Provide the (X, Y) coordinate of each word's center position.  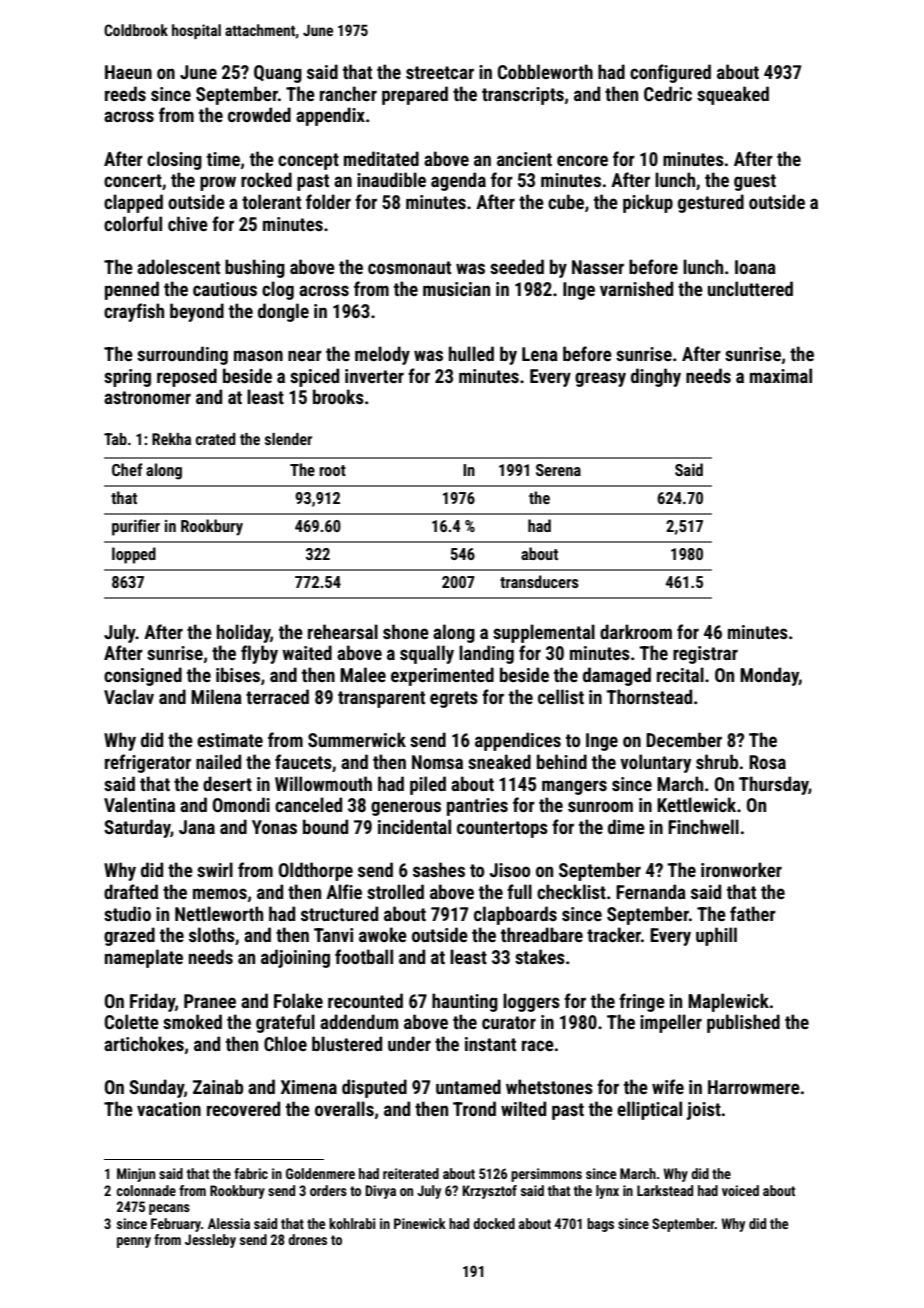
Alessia (229, 1223)
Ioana (755, 267)
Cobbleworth (545, 71)
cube (566, 201)
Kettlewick (696, 804)
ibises (238, 674)
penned (132, 290)
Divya (380, 1192)
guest (755, 182)
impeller (671, 1023)
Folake (298, 1000)
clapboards (515, 915)
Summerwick (357, 739)
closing (174, 160)
